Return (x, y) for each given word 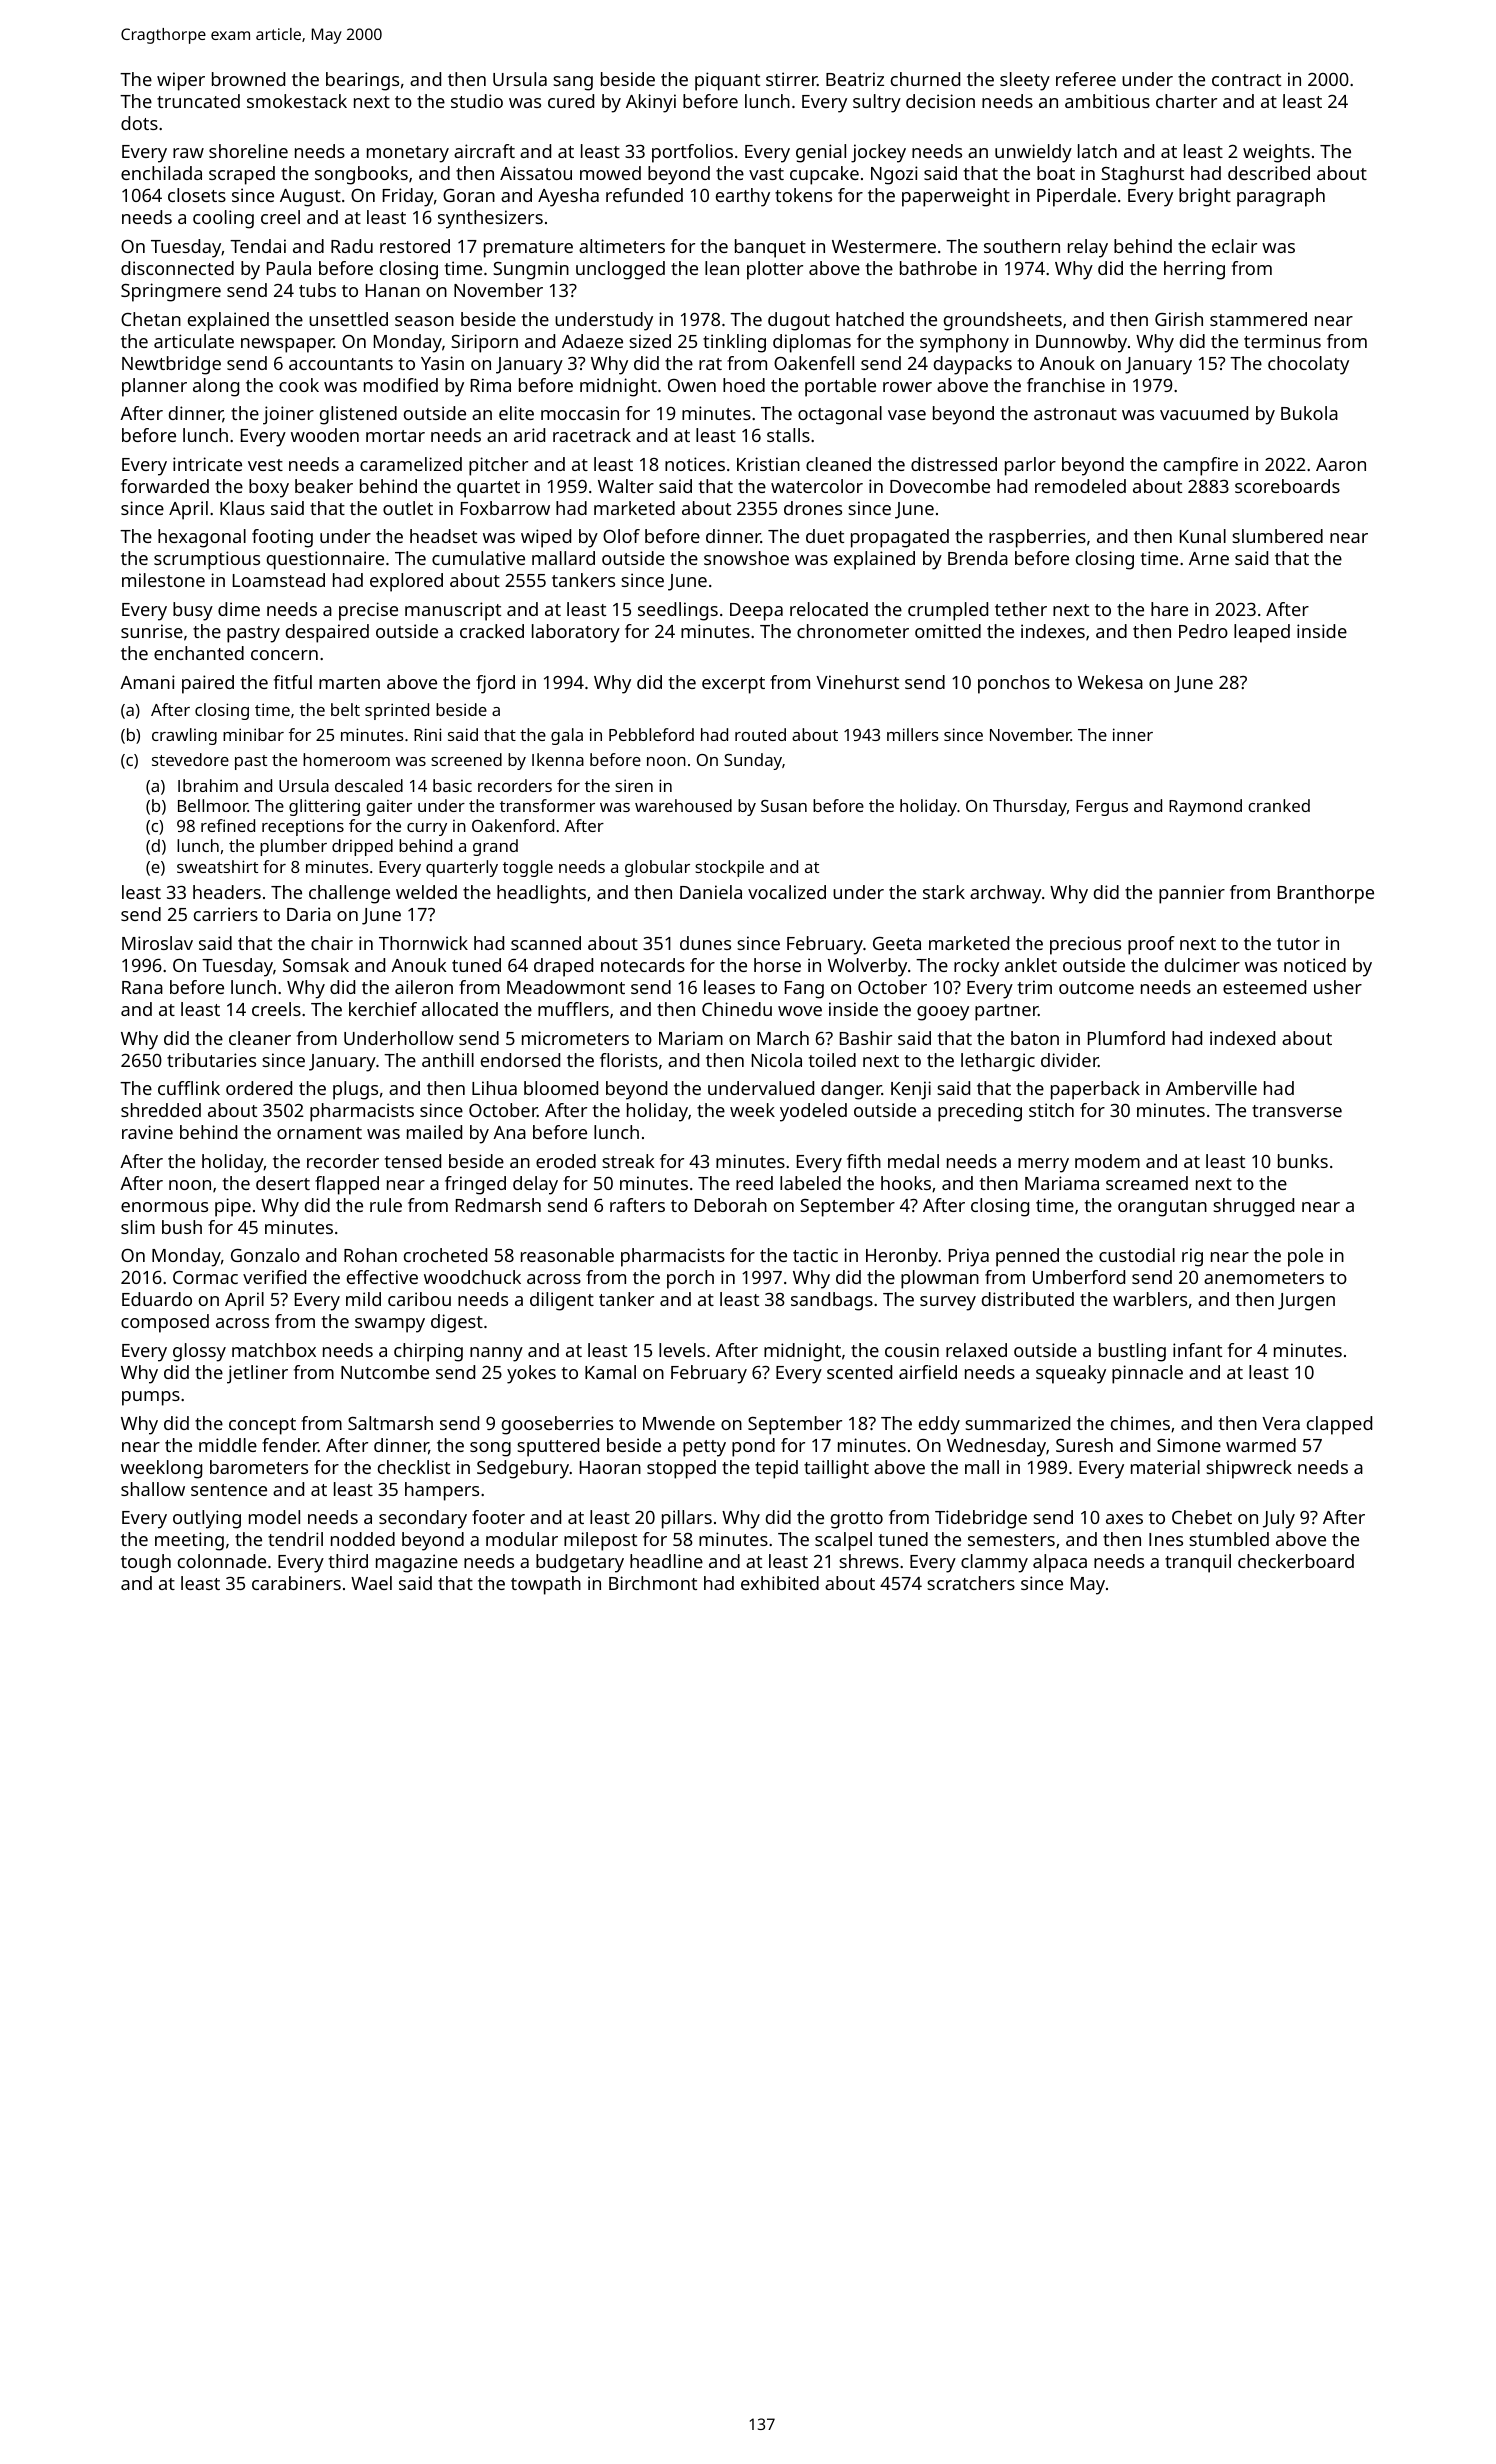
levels (682, 1350)
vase (907, 415)
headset (443, 536)
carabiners (296, 1583)
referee (1086, 79)
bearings (362, 81)
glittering (324, 807)
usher (1338, 987)
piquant (727, 81)
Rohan (370, 1255)
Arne (1209, 558)
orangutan (1162, 1208)
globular (657, 868)
